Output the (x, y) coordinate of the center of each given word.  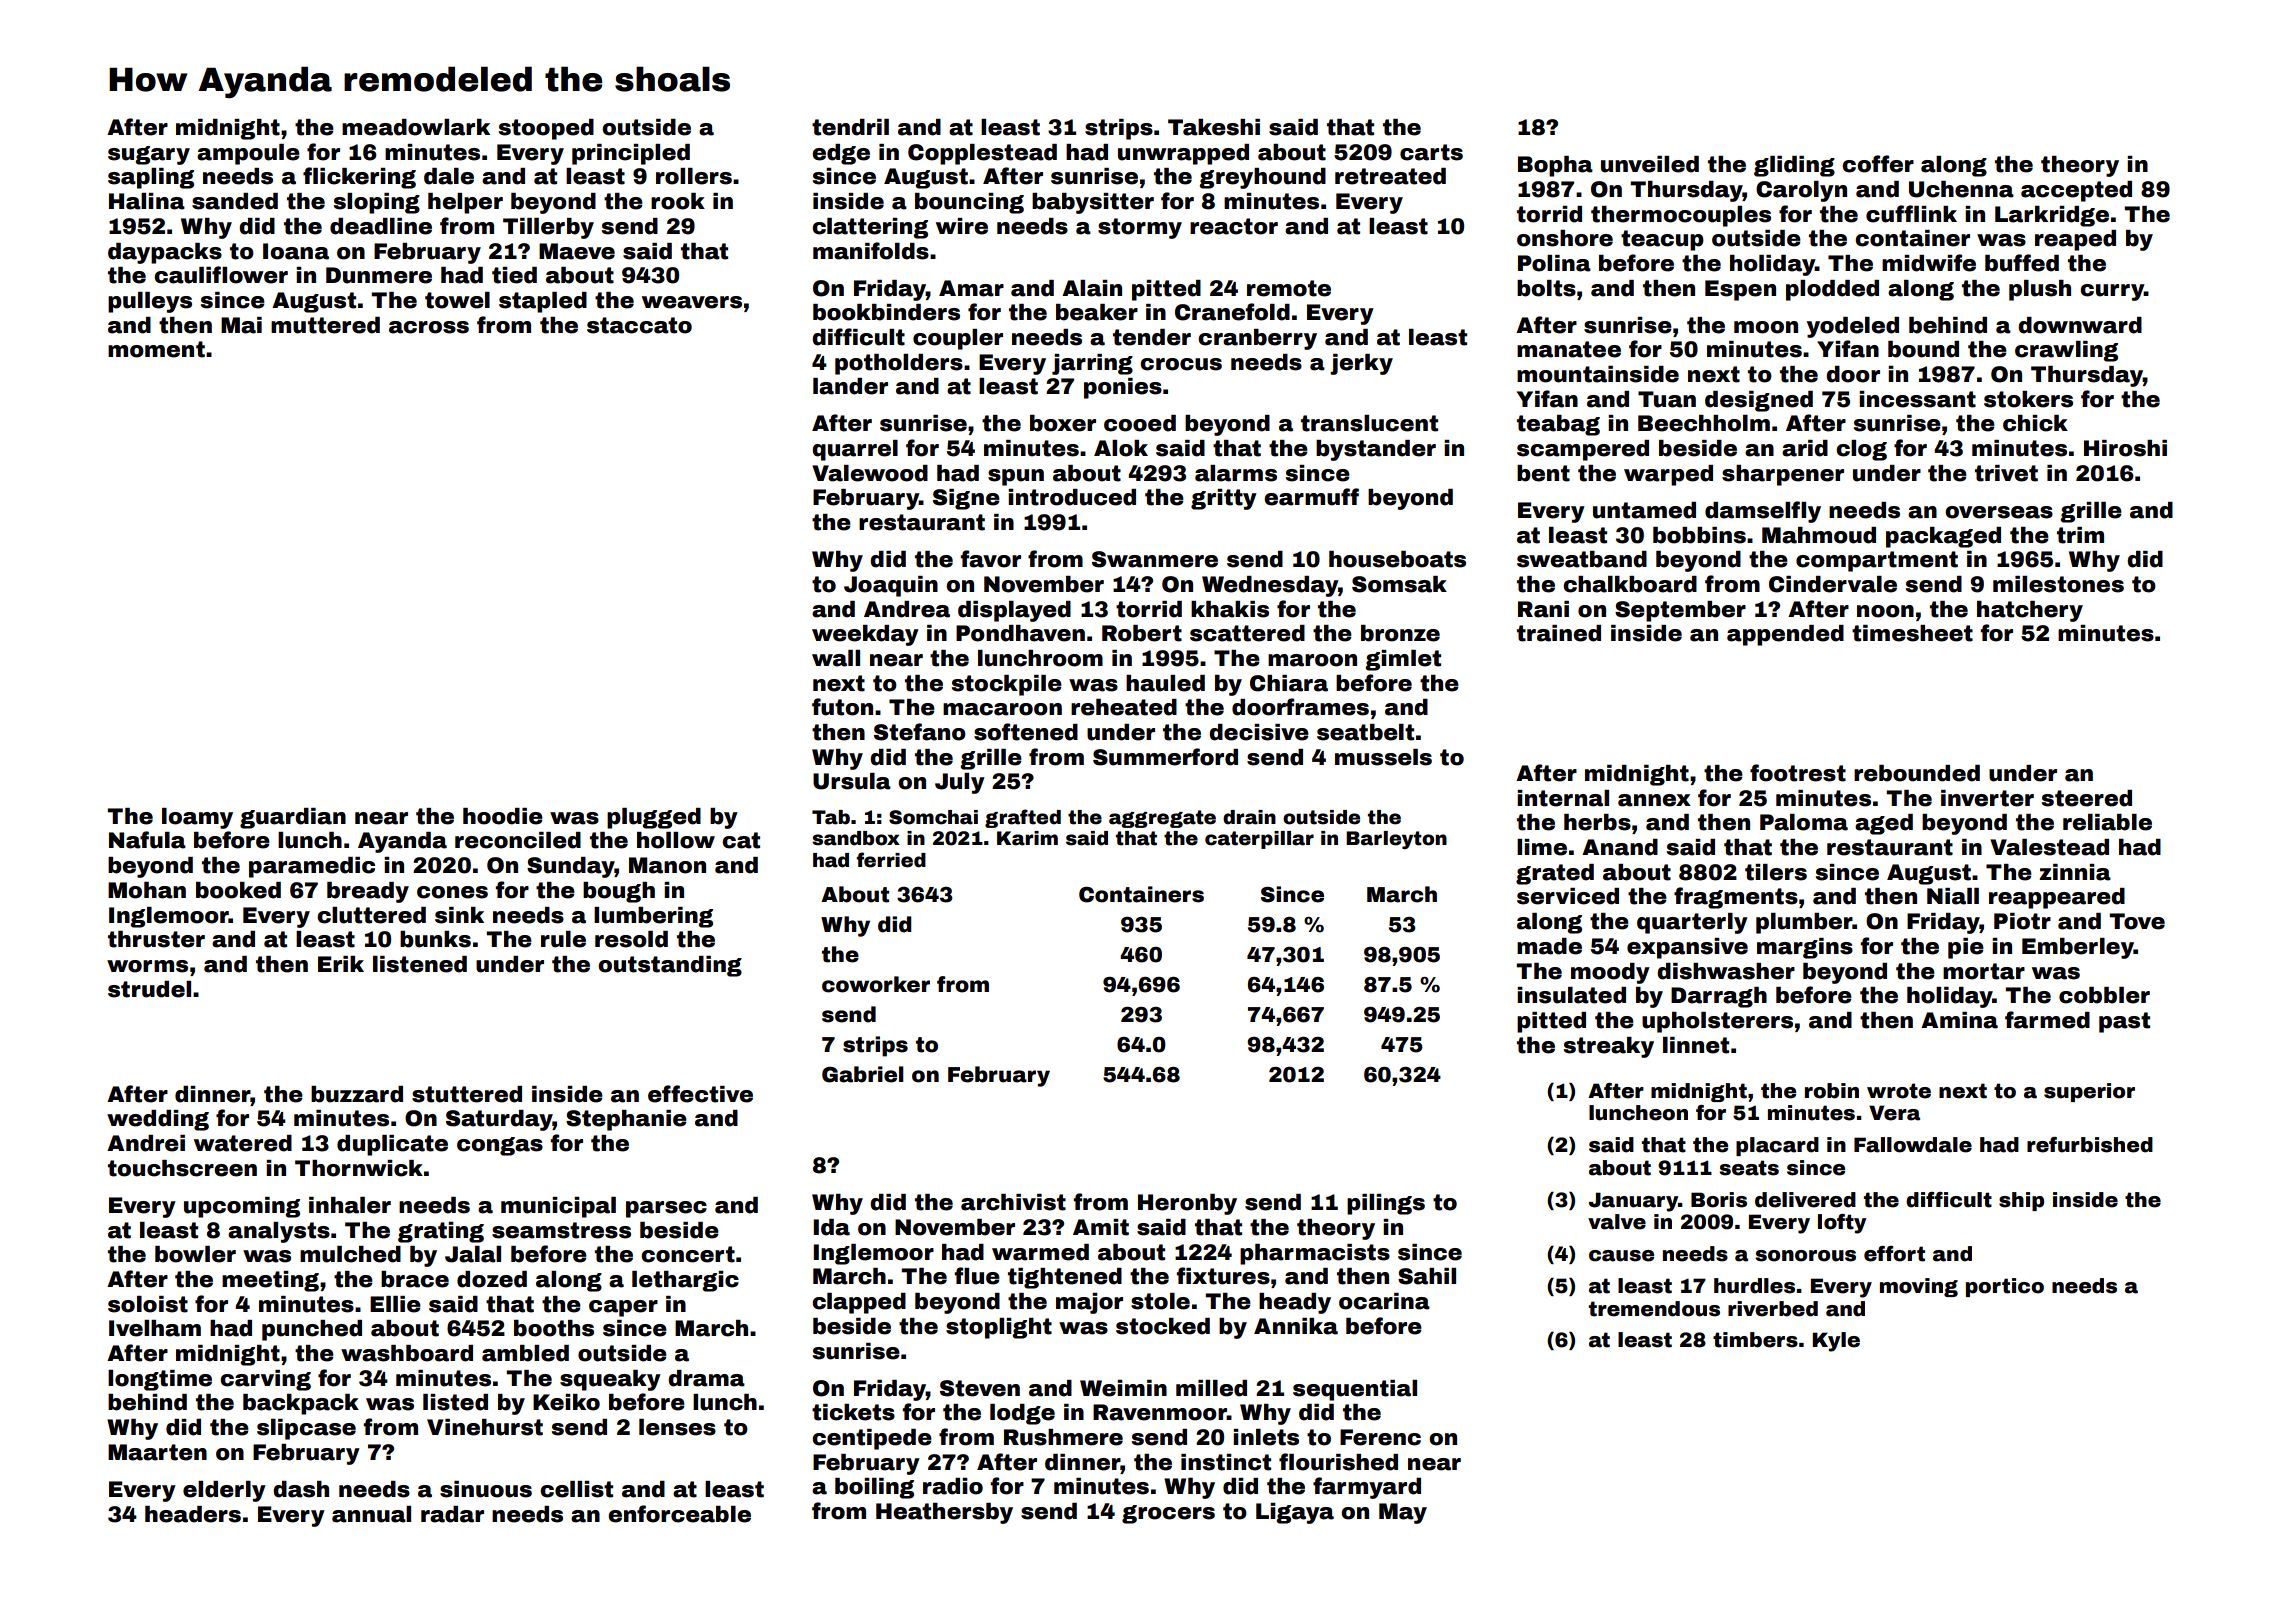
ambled (525, 1353)
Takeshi (1214, 127)
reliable (2107, 822)
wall (836, 658)
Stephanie (626, 1120)
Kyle (1836, 1342)
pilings (1386, 1204)
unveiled (1650, 164)
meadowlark (416, 127)
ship (2021, 1201)
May (1403, 1513)
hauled (1165, 683)
